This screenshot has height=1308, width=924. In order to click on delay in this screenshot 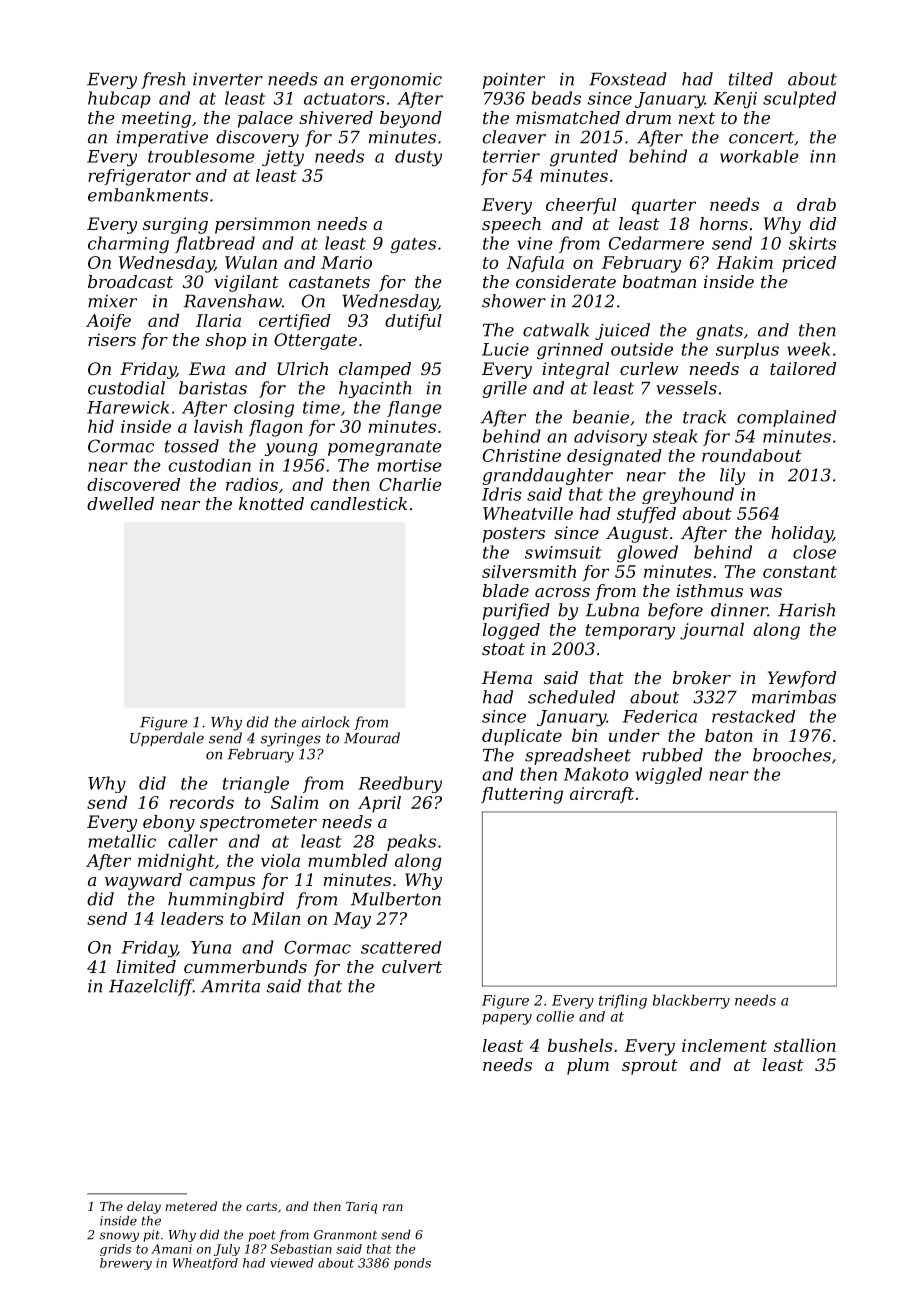, I will do `click(144, 1207)`.
